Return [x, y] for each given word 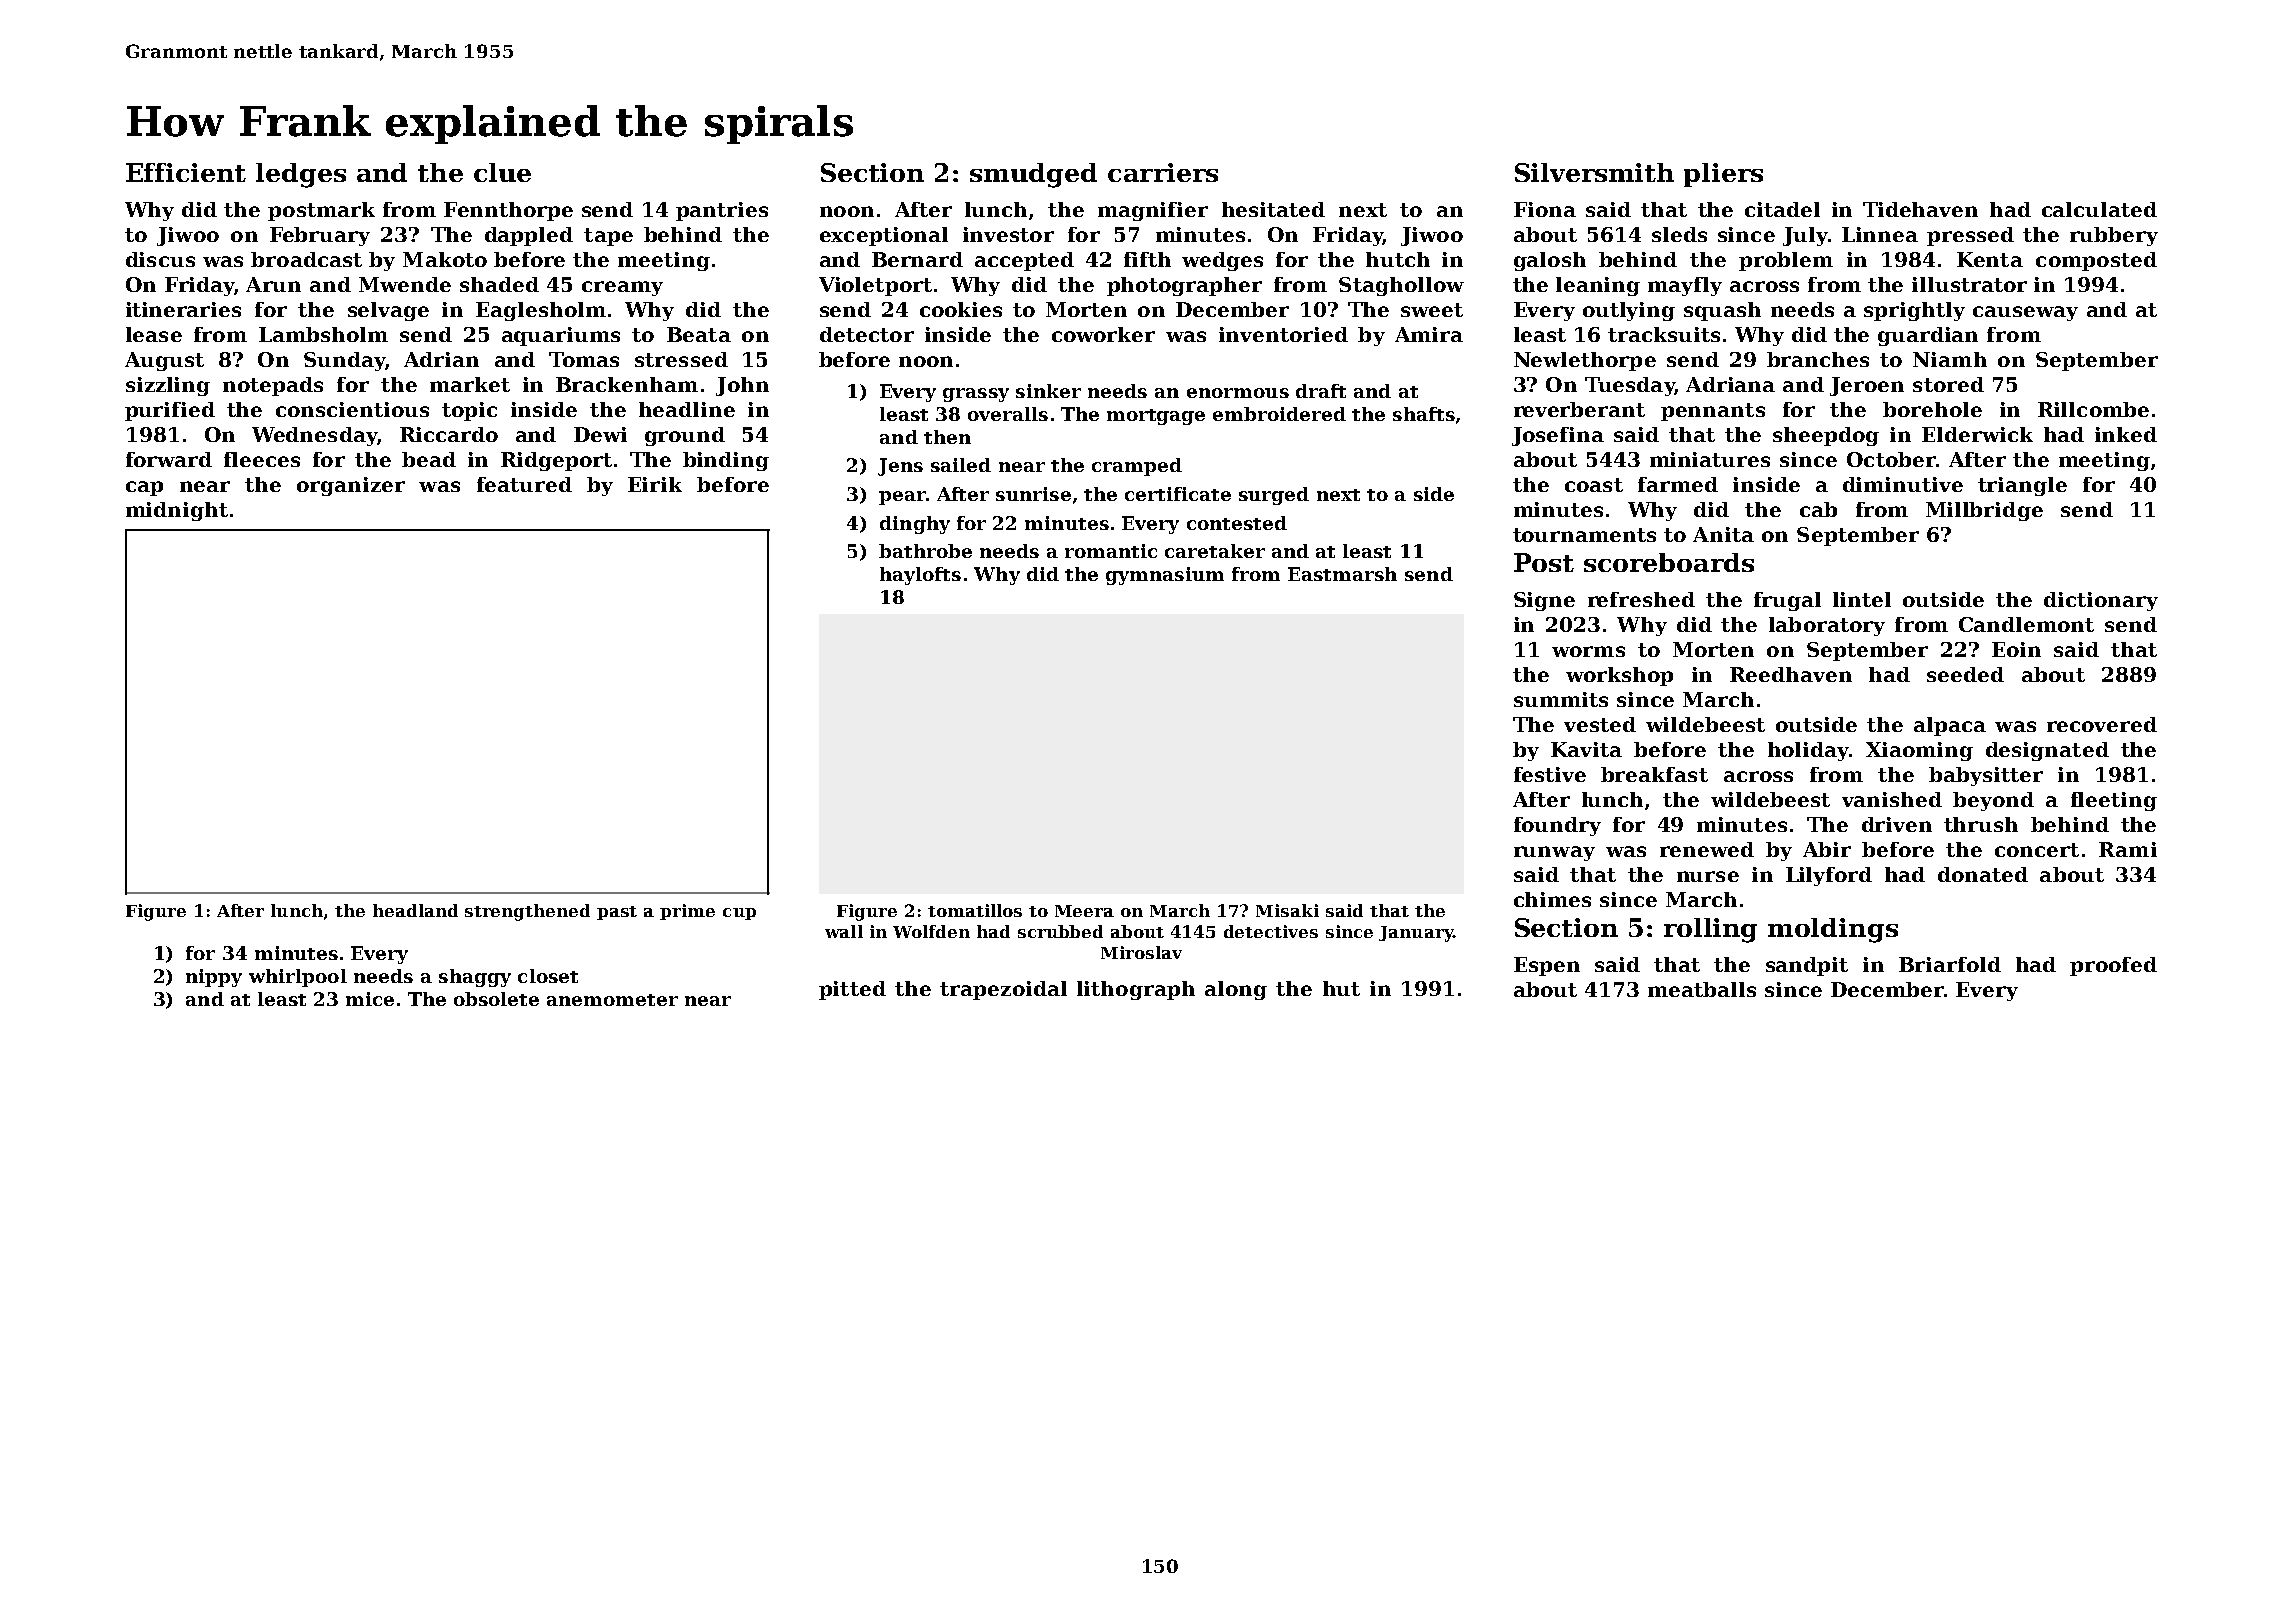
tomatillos [975, 910]
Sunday [344, 361]
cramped [1137, 467]
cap [144, 488]
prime [687, 912]
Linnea [1880, 234]
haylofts [920, 576]
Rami [2128, 849]
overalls [1008, 414]
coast [1594, 485]
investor [1008, 234]
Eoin [2016, 649]
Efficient [186, 172]
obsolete [496, 999]
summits [1561, 699]
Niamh [1950, 359]
